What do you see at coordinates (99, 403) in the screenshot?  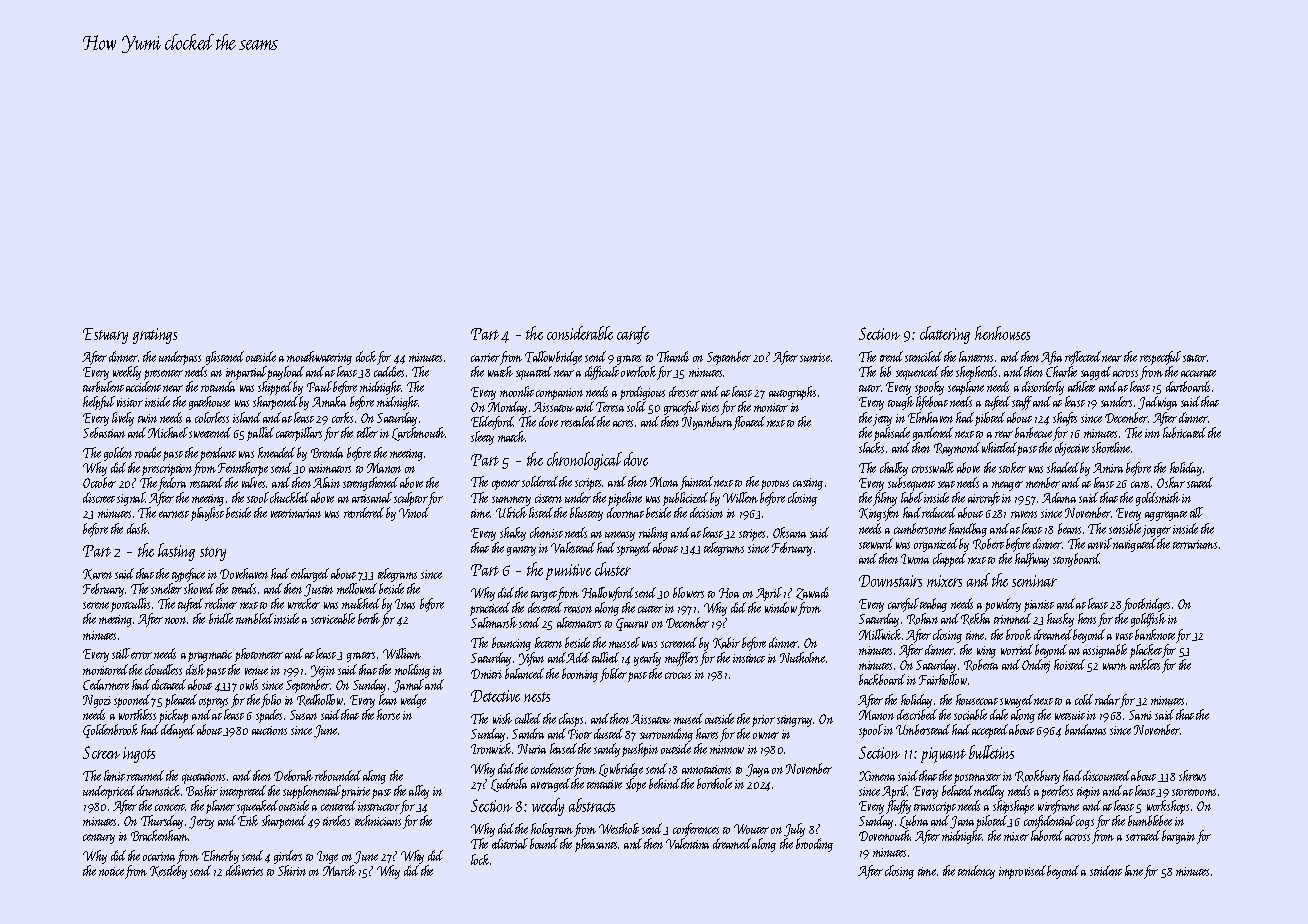 I see `helpful` at bounding box center [99, 403].
